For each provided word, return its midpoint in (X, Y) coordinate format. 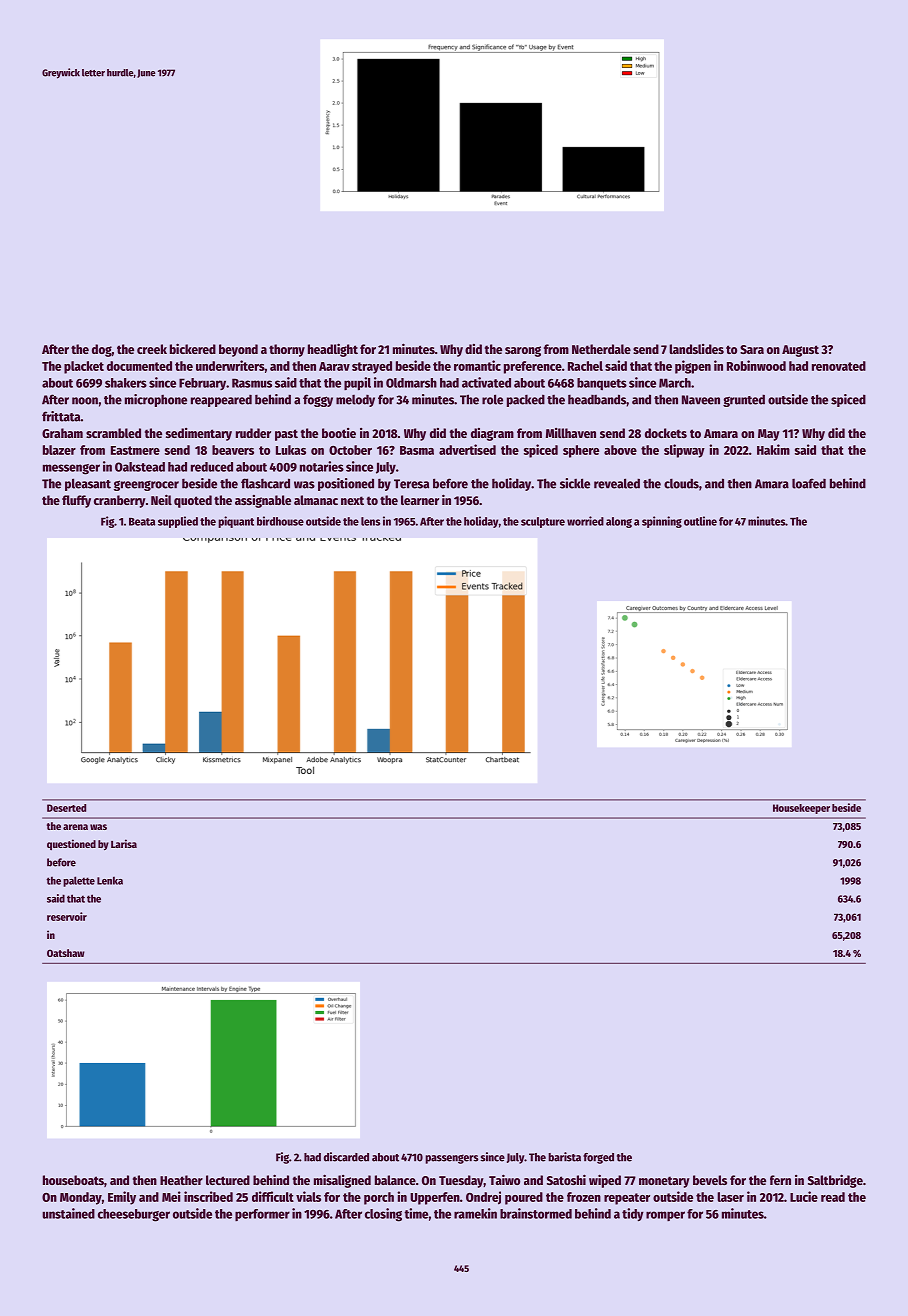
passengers (451, 1159)
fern (780, 1180)
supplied (178, 522)
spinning (662, 522)
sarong (523, 351)
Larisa (124, 843)
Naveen (701, 400)
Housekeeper (801, 809)
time (416, 1213)
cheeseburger (134, 1215)
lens (370, 521)
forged (598, 1158)
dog (102, 350)
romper (665, 1216)
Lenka (110, 881)
